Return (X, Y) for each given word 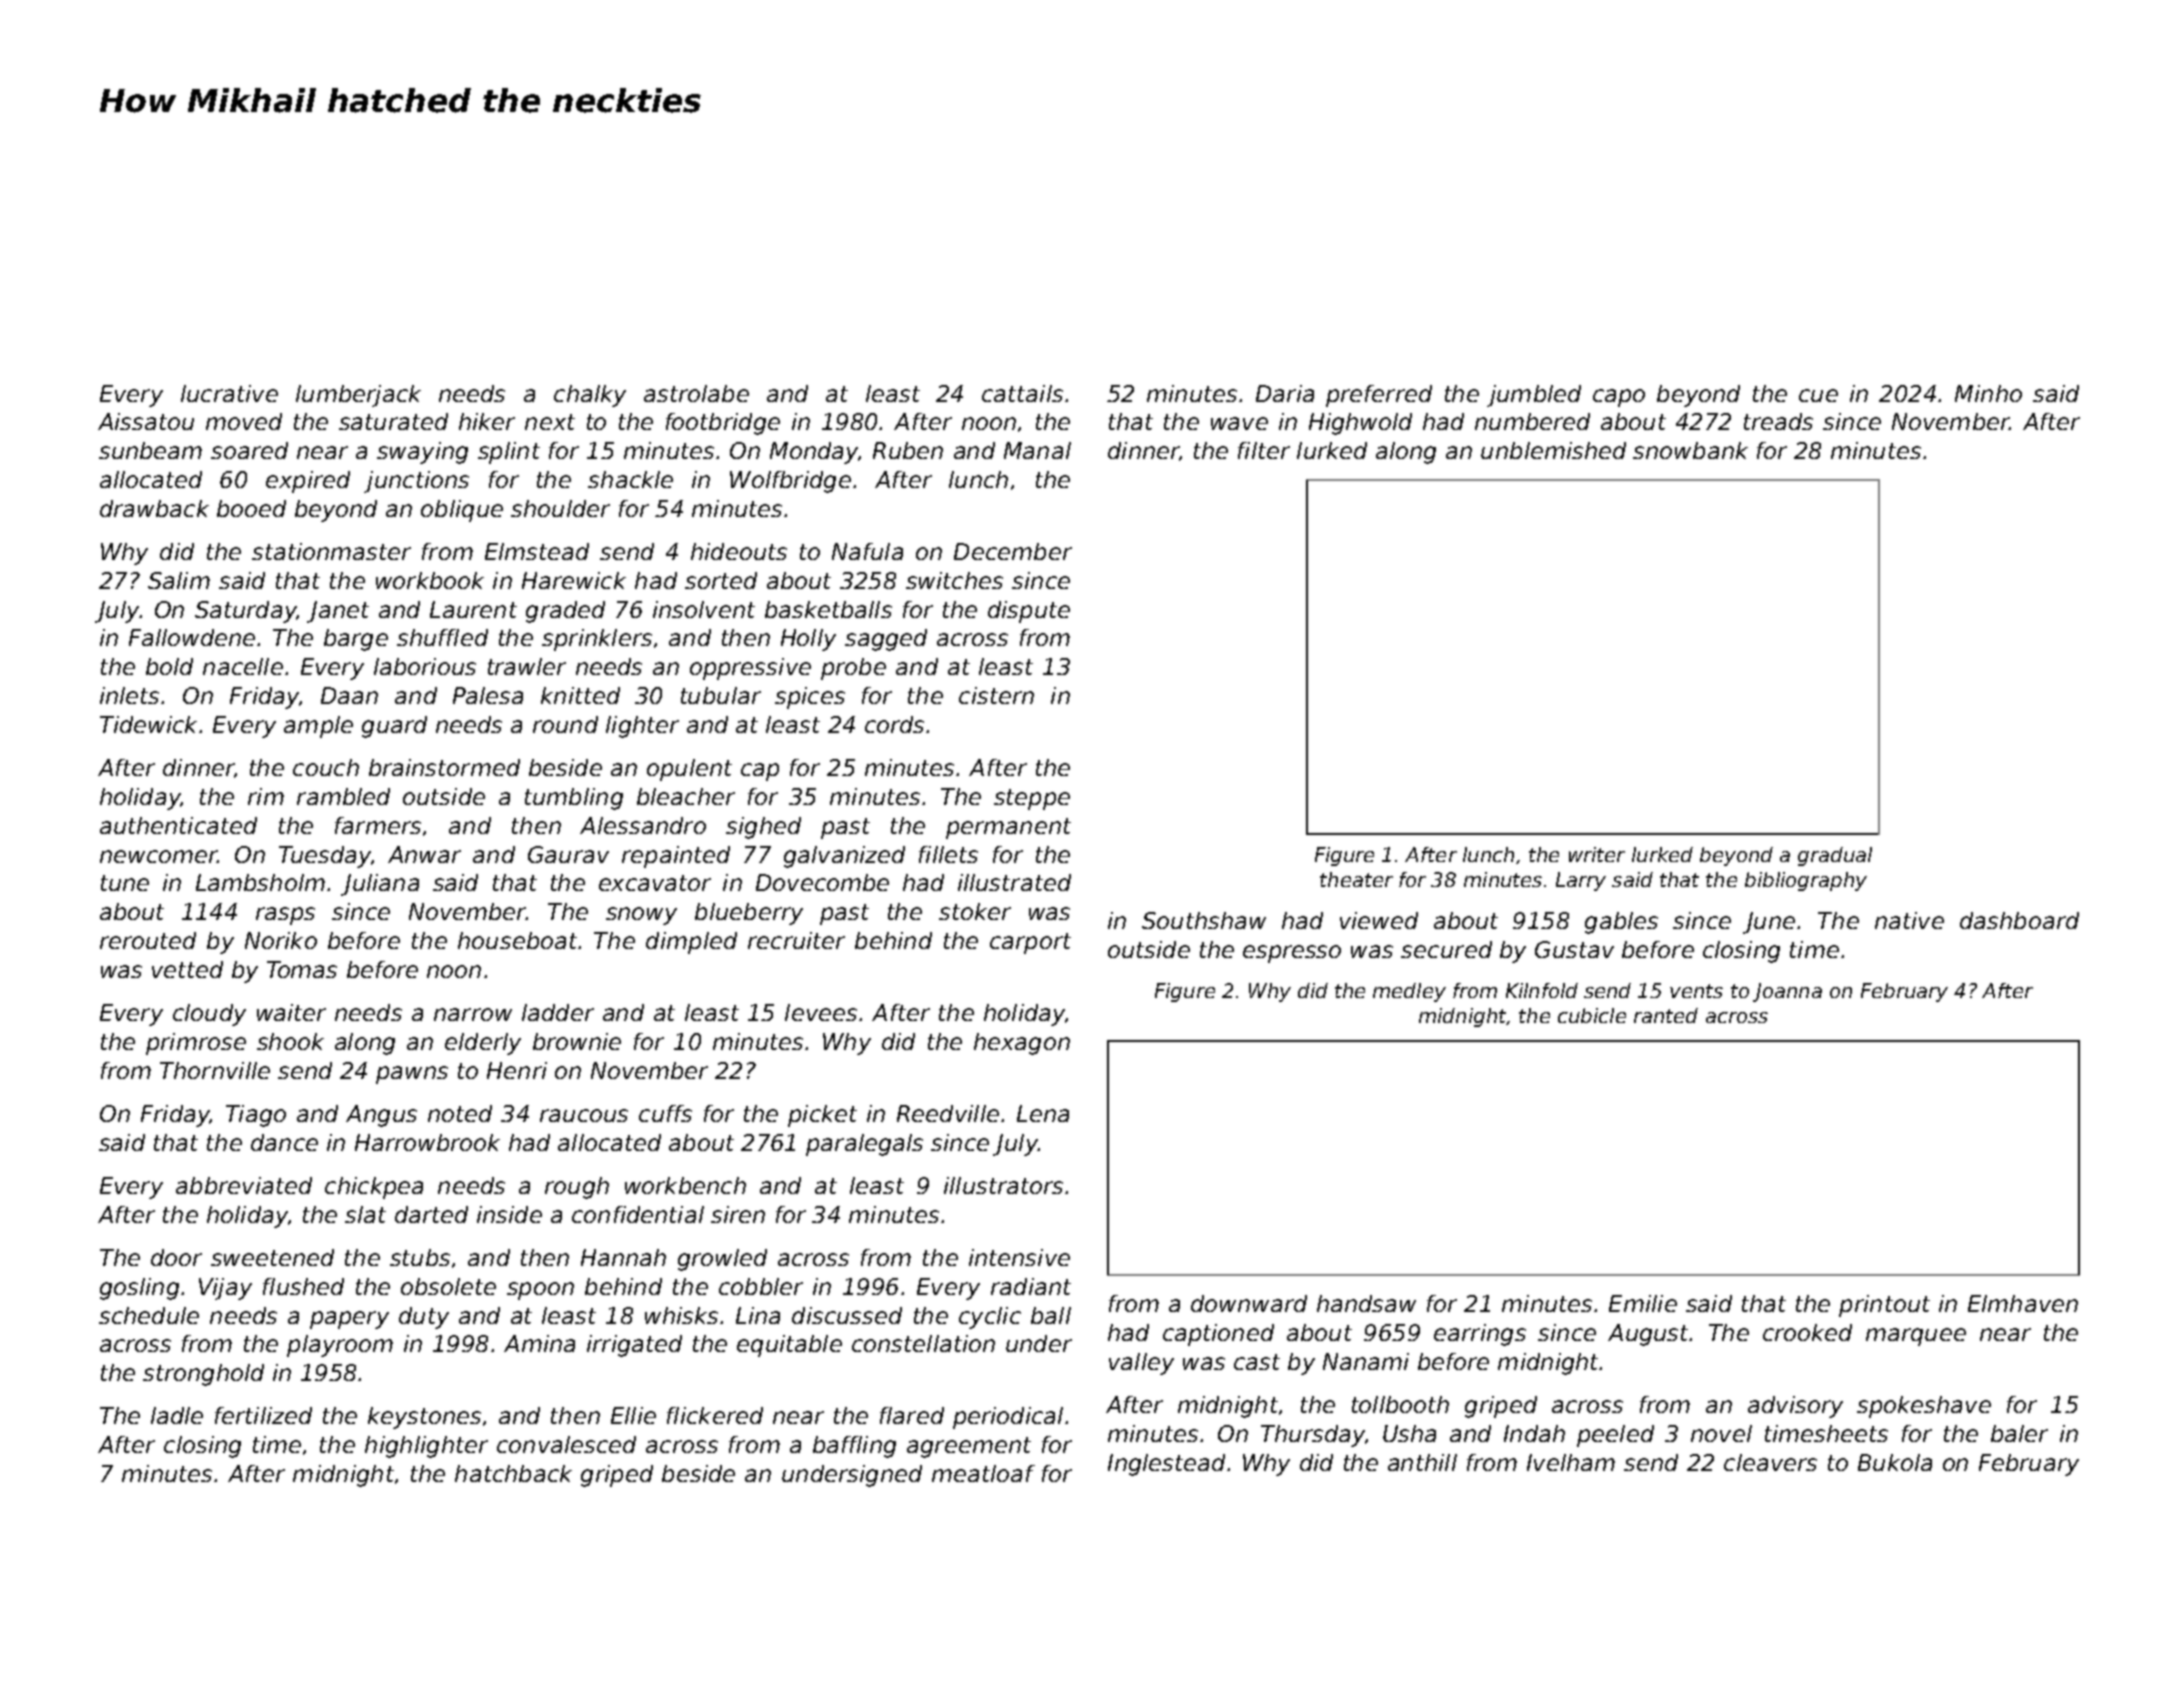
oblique (462, 511)
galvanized (844, 857)
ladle (177, 1415)
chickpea (374, 1188)
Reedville (948, 1113)
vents (1696, 991)
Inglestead (1166, 1465)
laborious (425, 666)
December (1013, 551)
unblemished (1553, 450)
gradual (1835, 856)
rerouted (148, 940)
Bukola (1895, 1462)
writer (1597, 854)
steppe (1032, 799)
